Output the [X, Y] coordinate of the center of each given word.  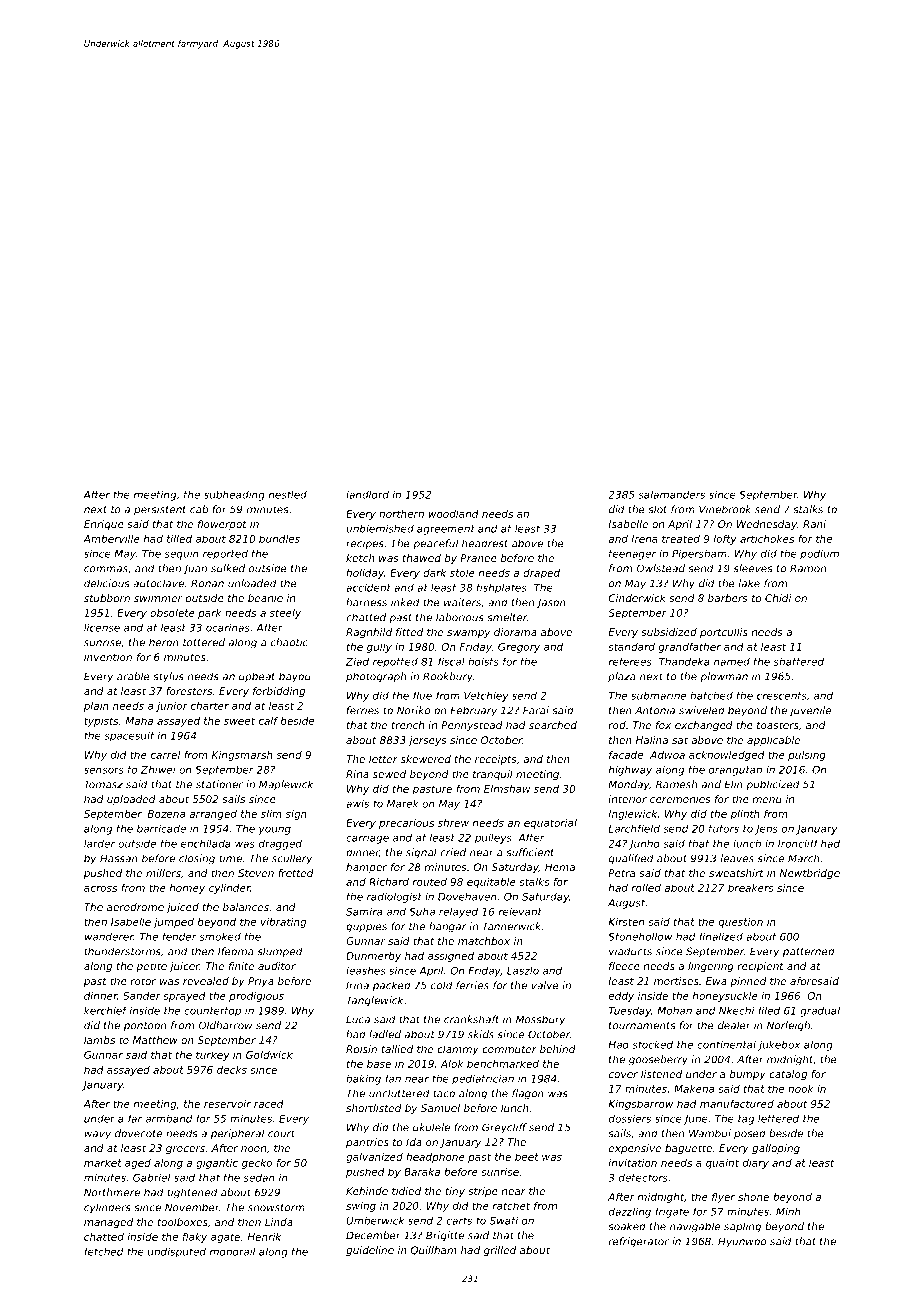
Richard [389, 882]
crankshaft [472, 1019]
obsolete [172, 613]
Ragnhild [369, 633]
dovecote [138, 1133]
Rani [814, 524]
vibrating [283, 923]
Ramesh [676, 784]
